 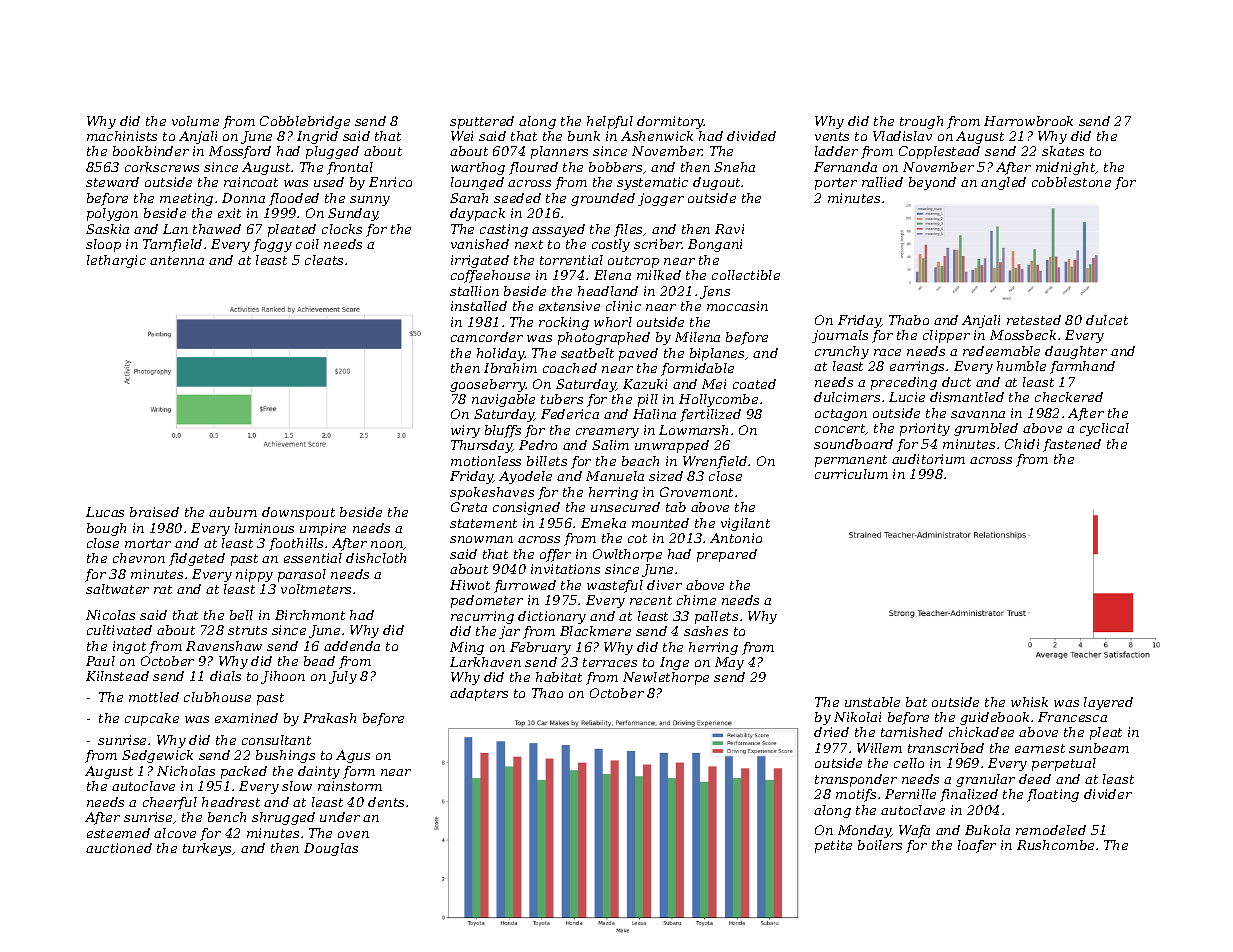 What do you see at coordinates (706, 631) in the screenshot?
I see `sashes` at bounding box center [706, 631].
